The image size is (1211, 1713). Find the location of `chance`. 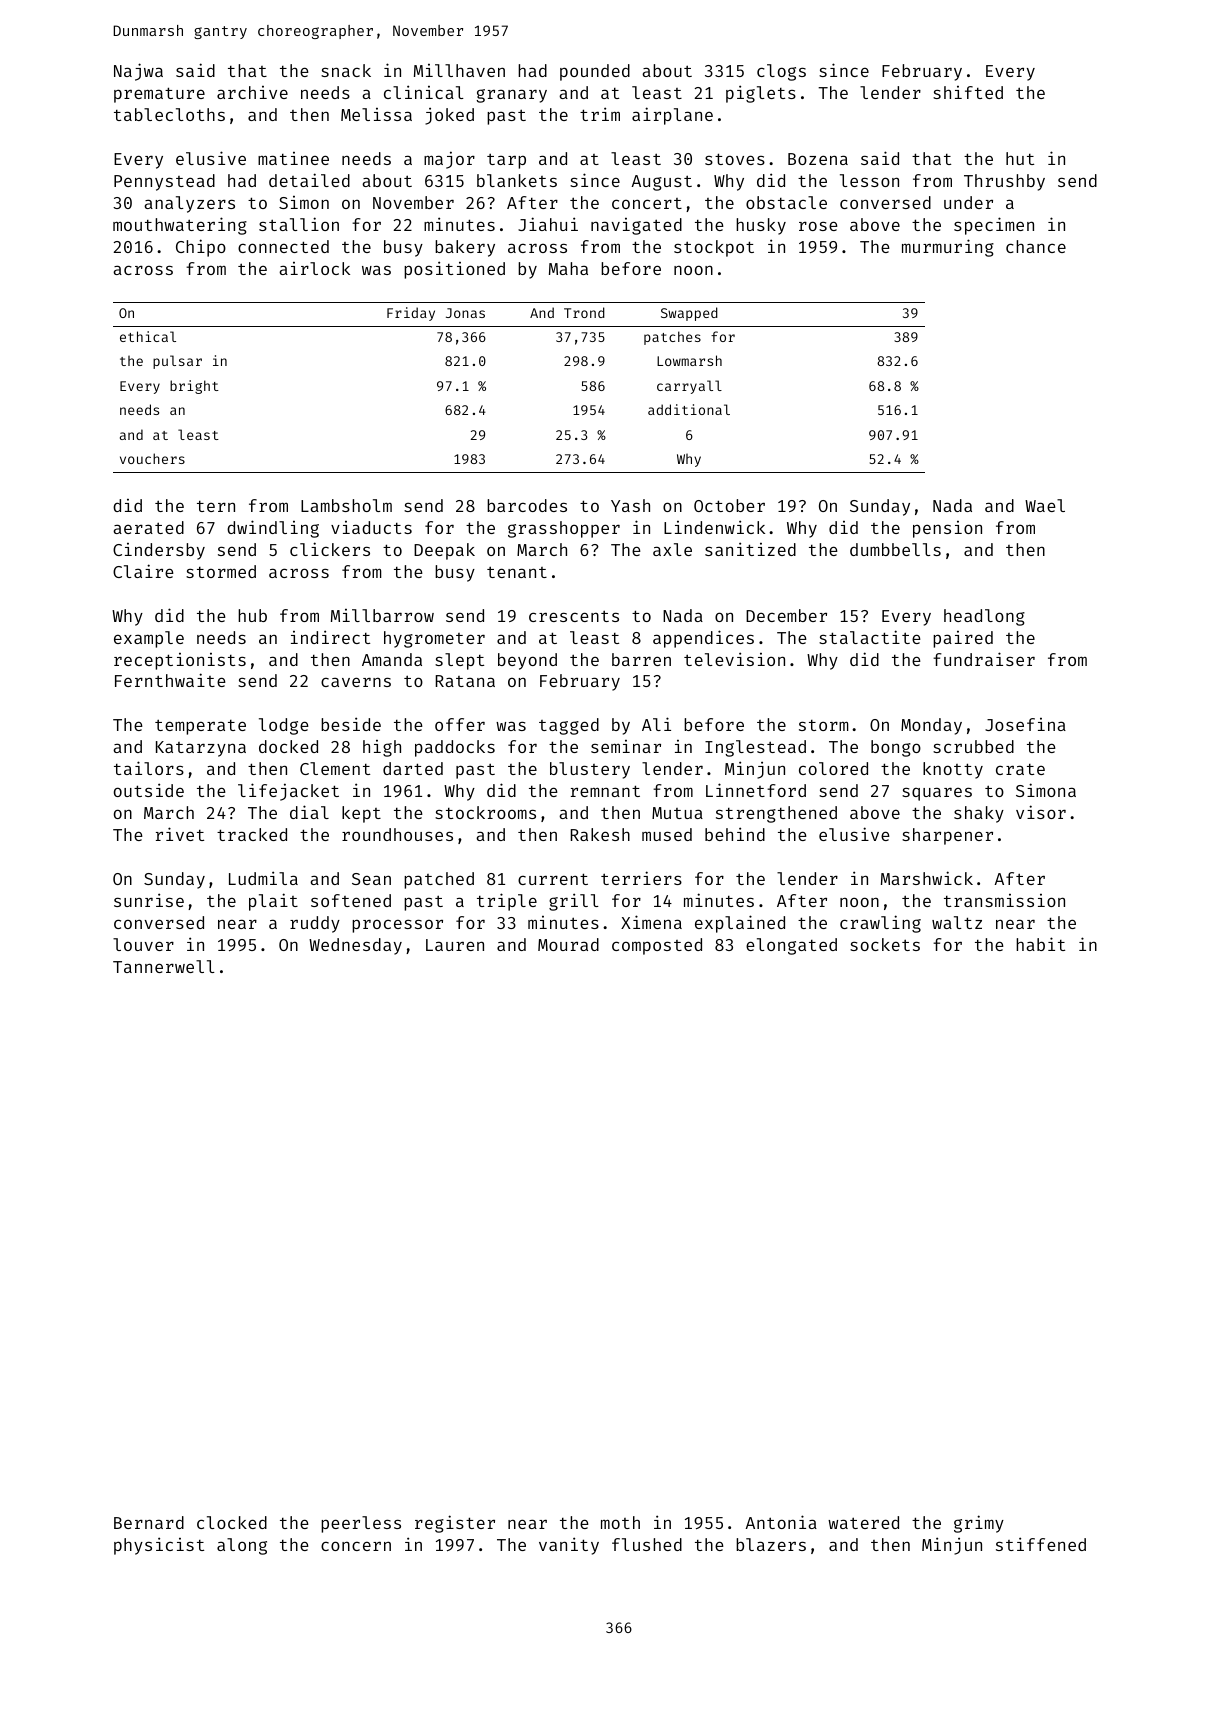

chance is located at coordinates (1036, 246).
